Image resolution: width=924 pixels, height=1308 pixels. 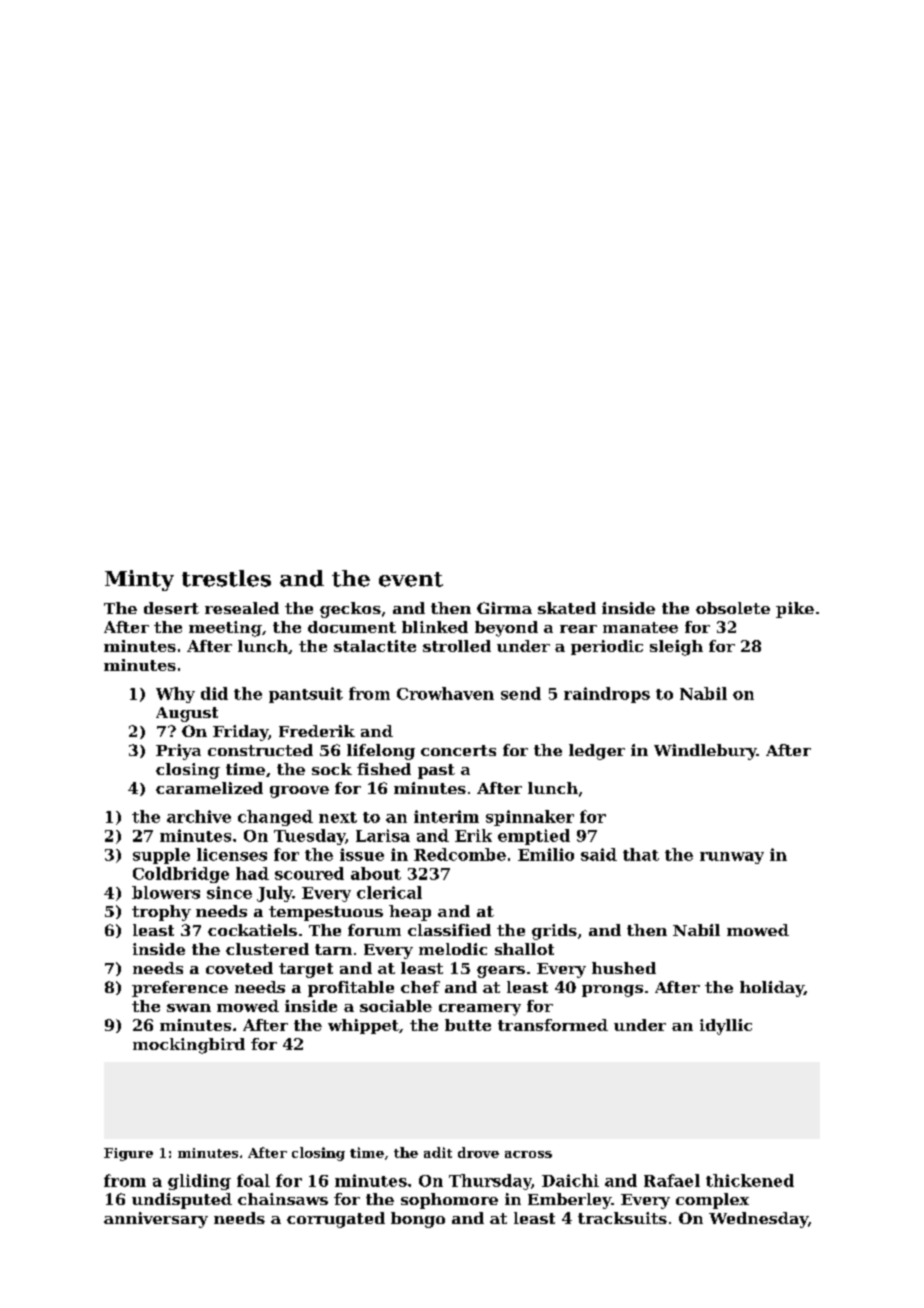 What do you see at coordinates (252, 873) in the page?
I see `had` at bounding box center [252, 873].
